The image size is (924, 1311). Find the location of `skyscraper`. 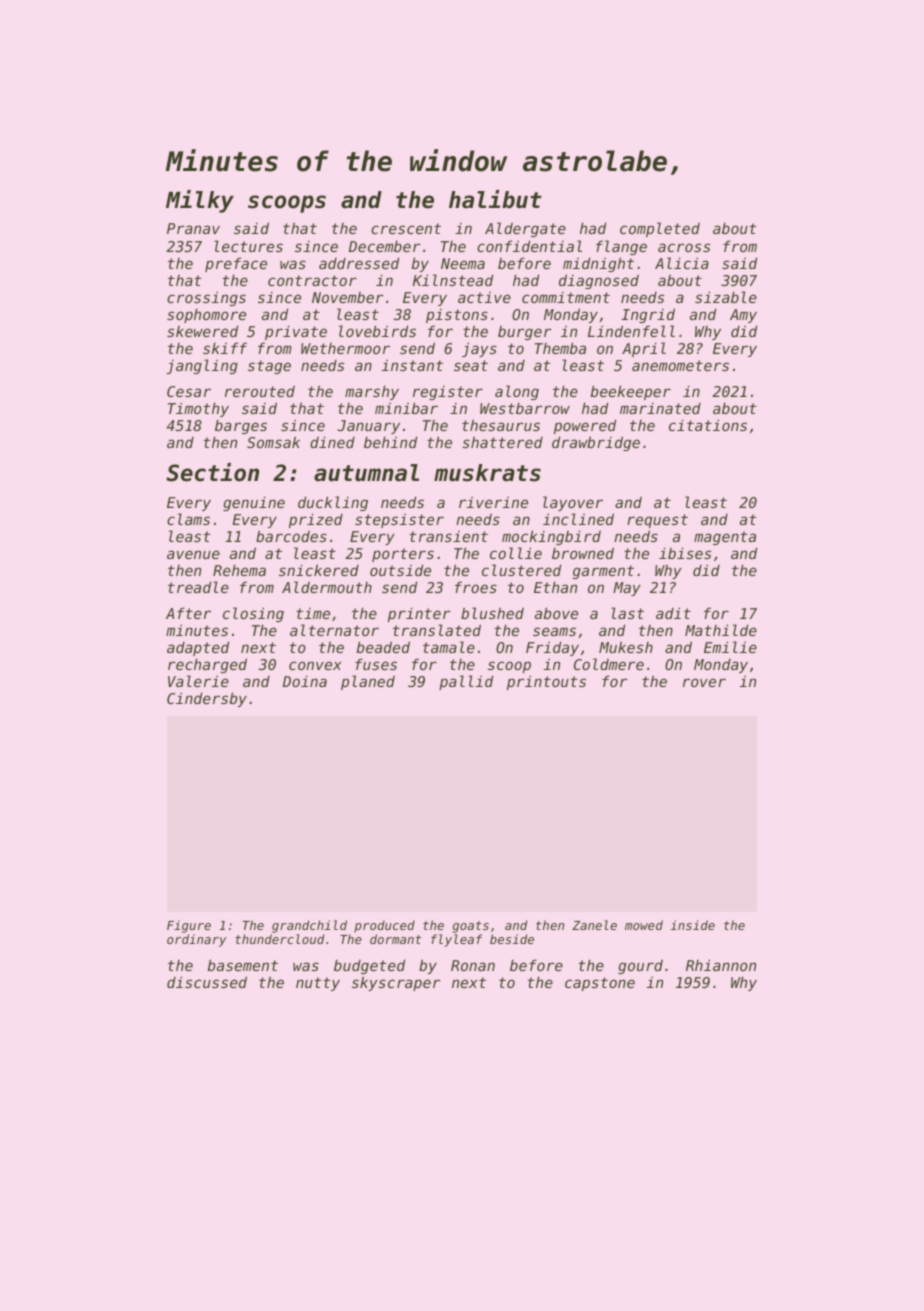

skyscraper is located at coordinates (396, 983).
